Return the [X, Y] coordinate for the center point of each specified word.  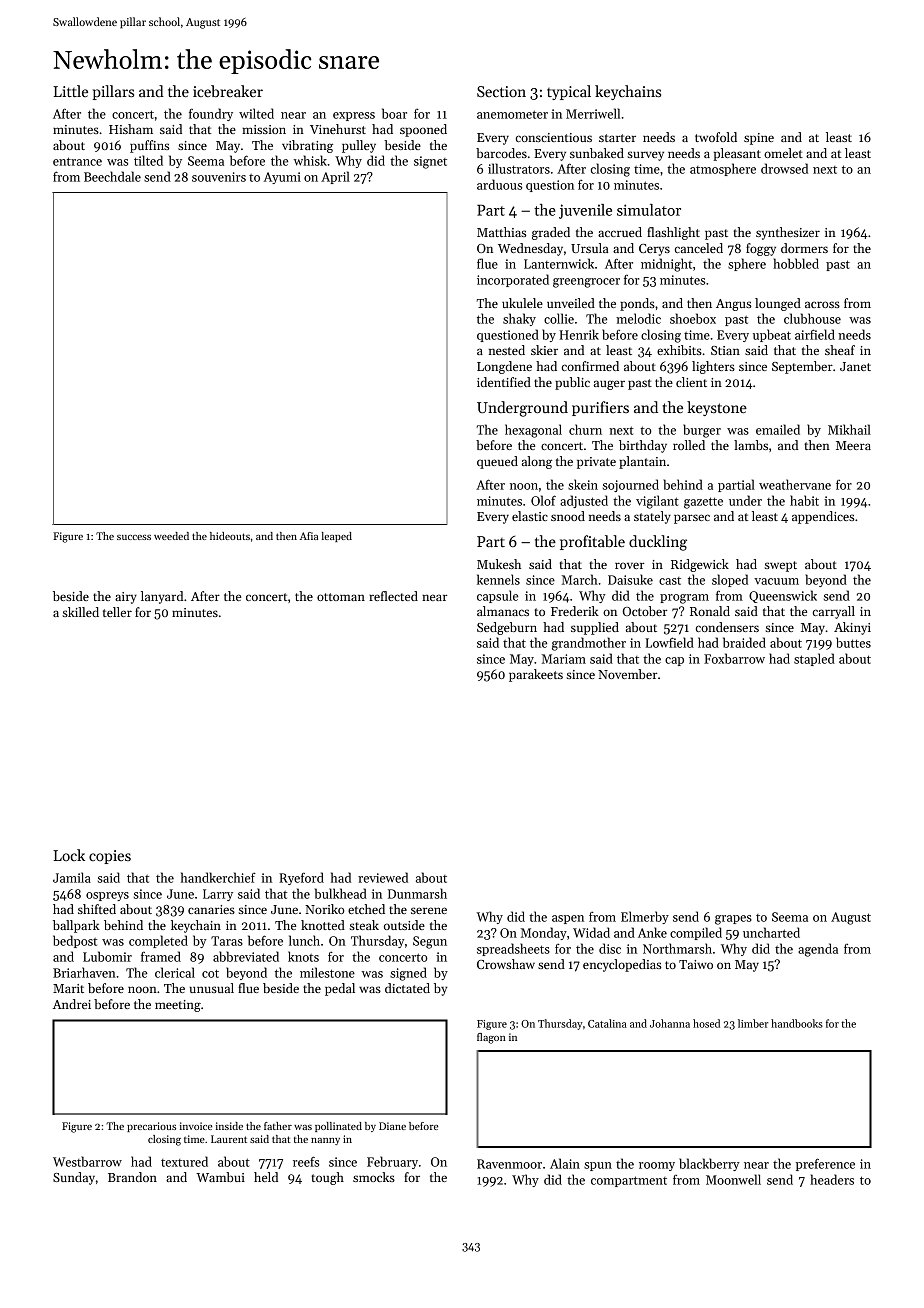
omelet [783, 153]
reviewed [383, 877]
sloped [730, 580]
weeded [171, 536]
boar [394, 113]
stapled [814, 659]
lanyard [162, 597]
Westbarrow [87, 1161]
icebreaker [228, 91]
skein [583, 484]
